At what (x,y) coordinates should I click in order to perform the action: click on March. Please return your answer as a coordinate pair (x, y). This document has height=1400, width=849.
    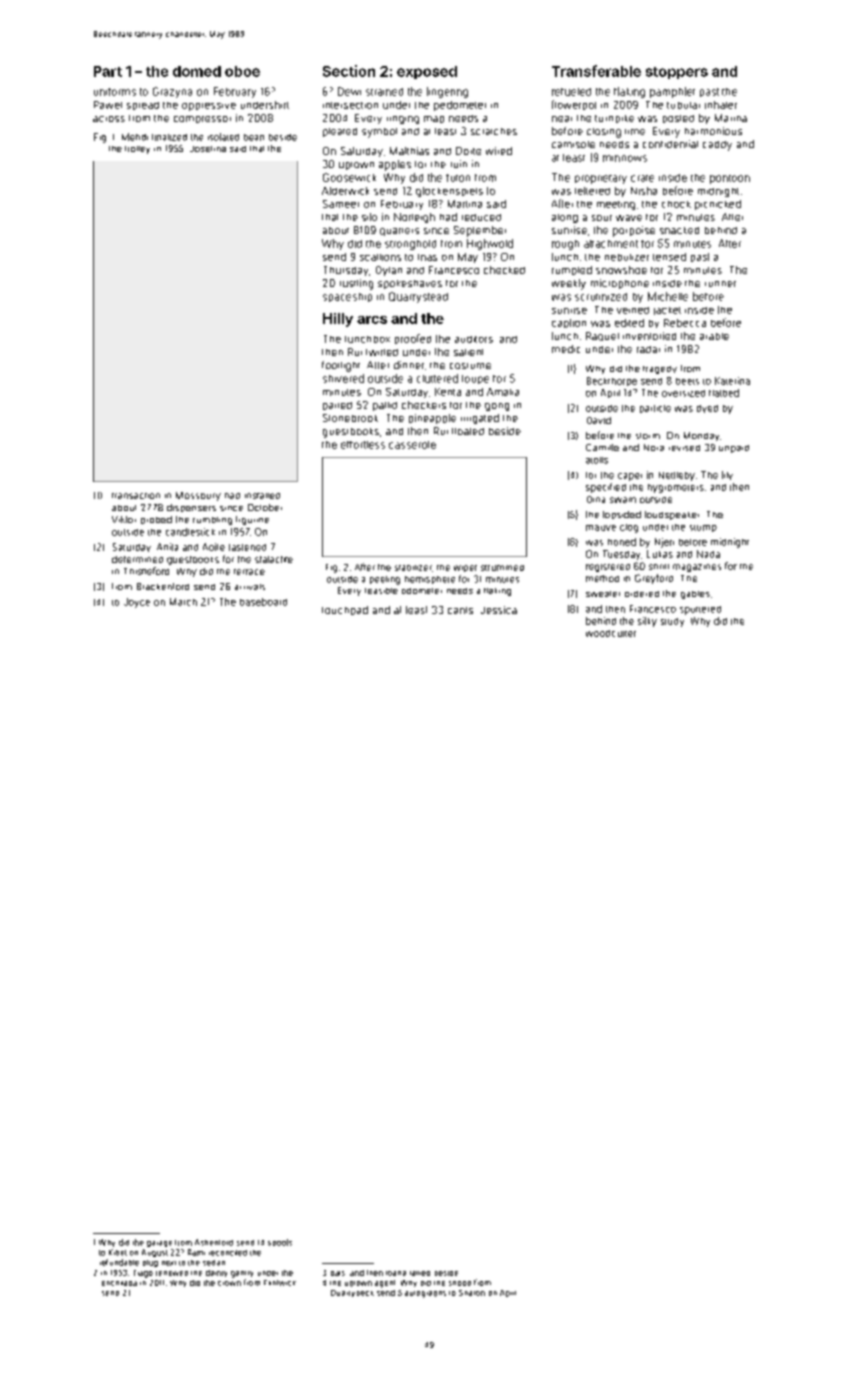
    Looking at the image, I should click on (183, 602).
